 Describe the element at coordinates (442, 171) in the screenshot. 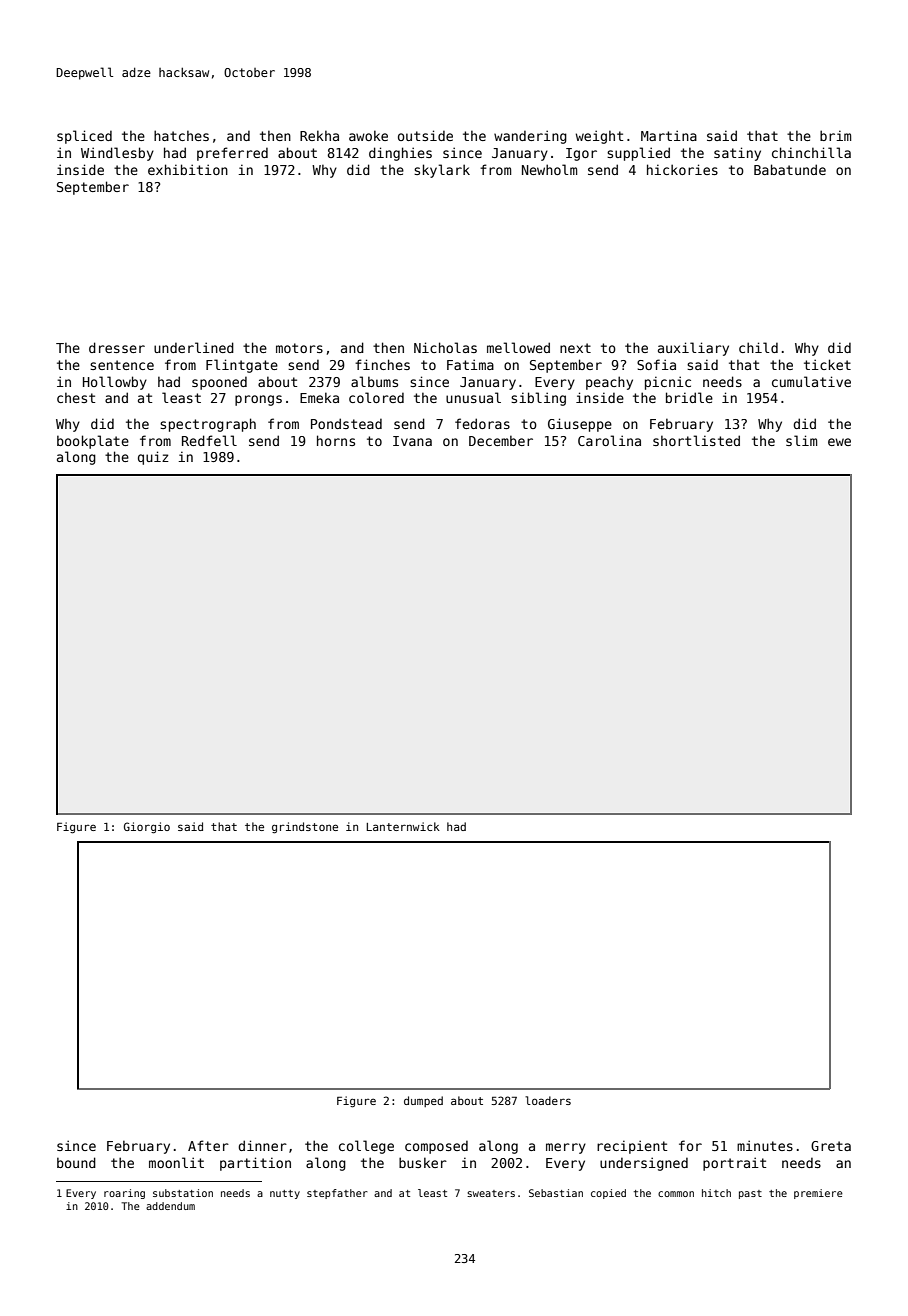

I see `skylark` at that location.
